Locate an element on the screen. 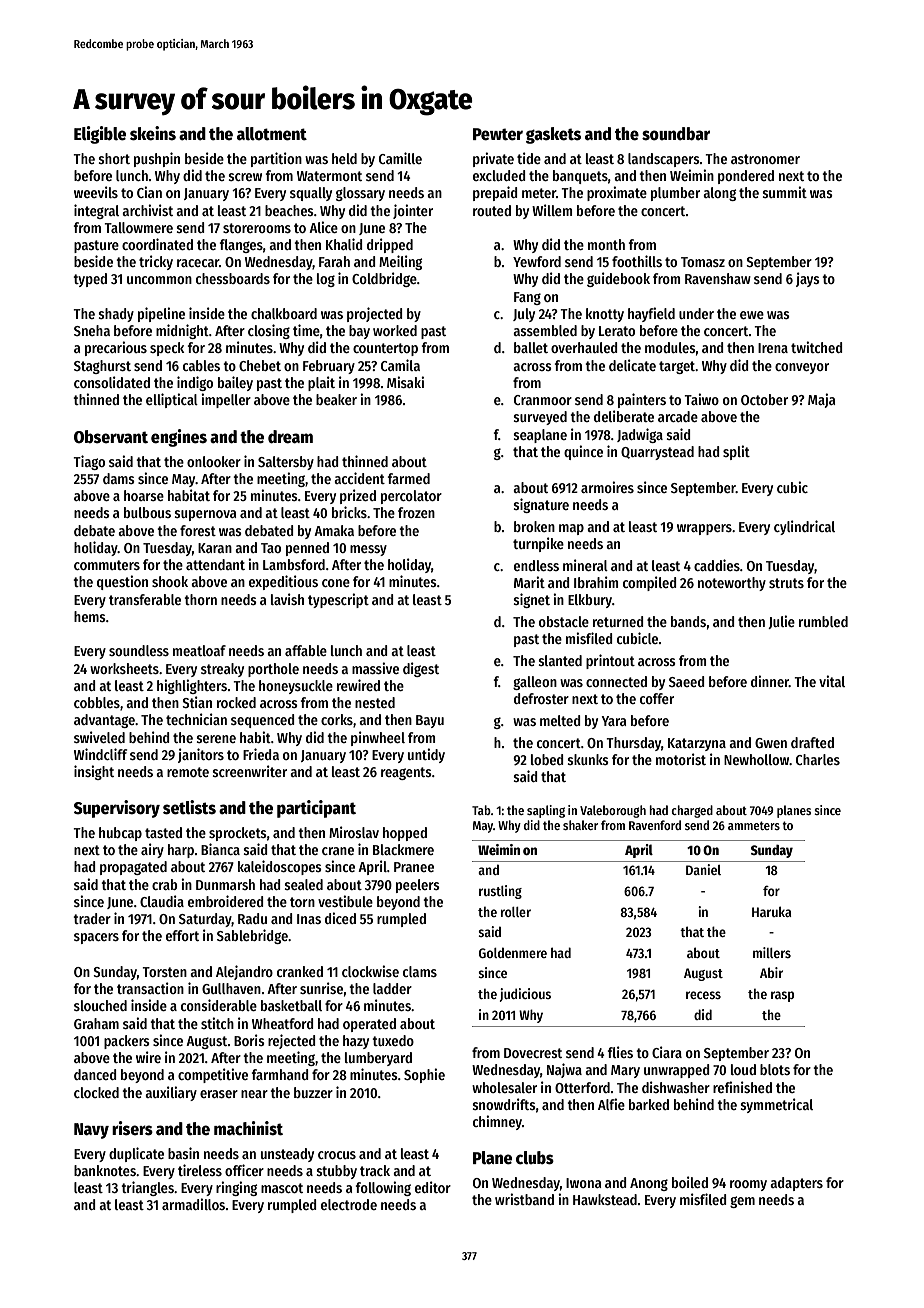 The height and width of the screenshot is (1308, 924). Stian is located at coordinates (197, 702).
